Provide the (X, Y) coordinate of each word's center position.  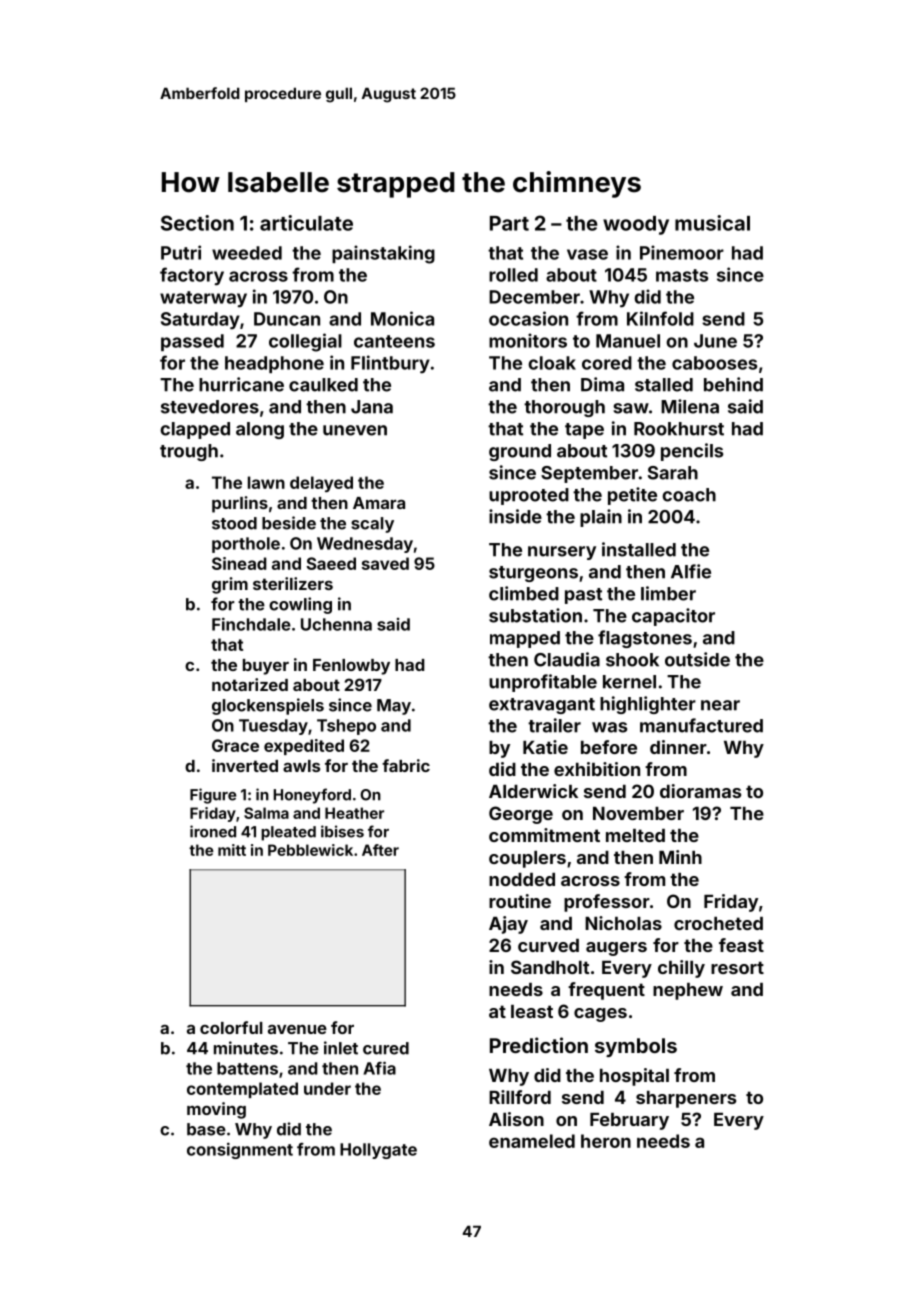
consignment (240, 1150)
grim (230, 585)
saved (385, 563)
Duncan (287, 319)
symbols (636, 1047)
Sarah (673, 473)
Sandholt (550, 967)
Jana (372, 407)
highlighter (648, 705)
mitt (232, 850)
